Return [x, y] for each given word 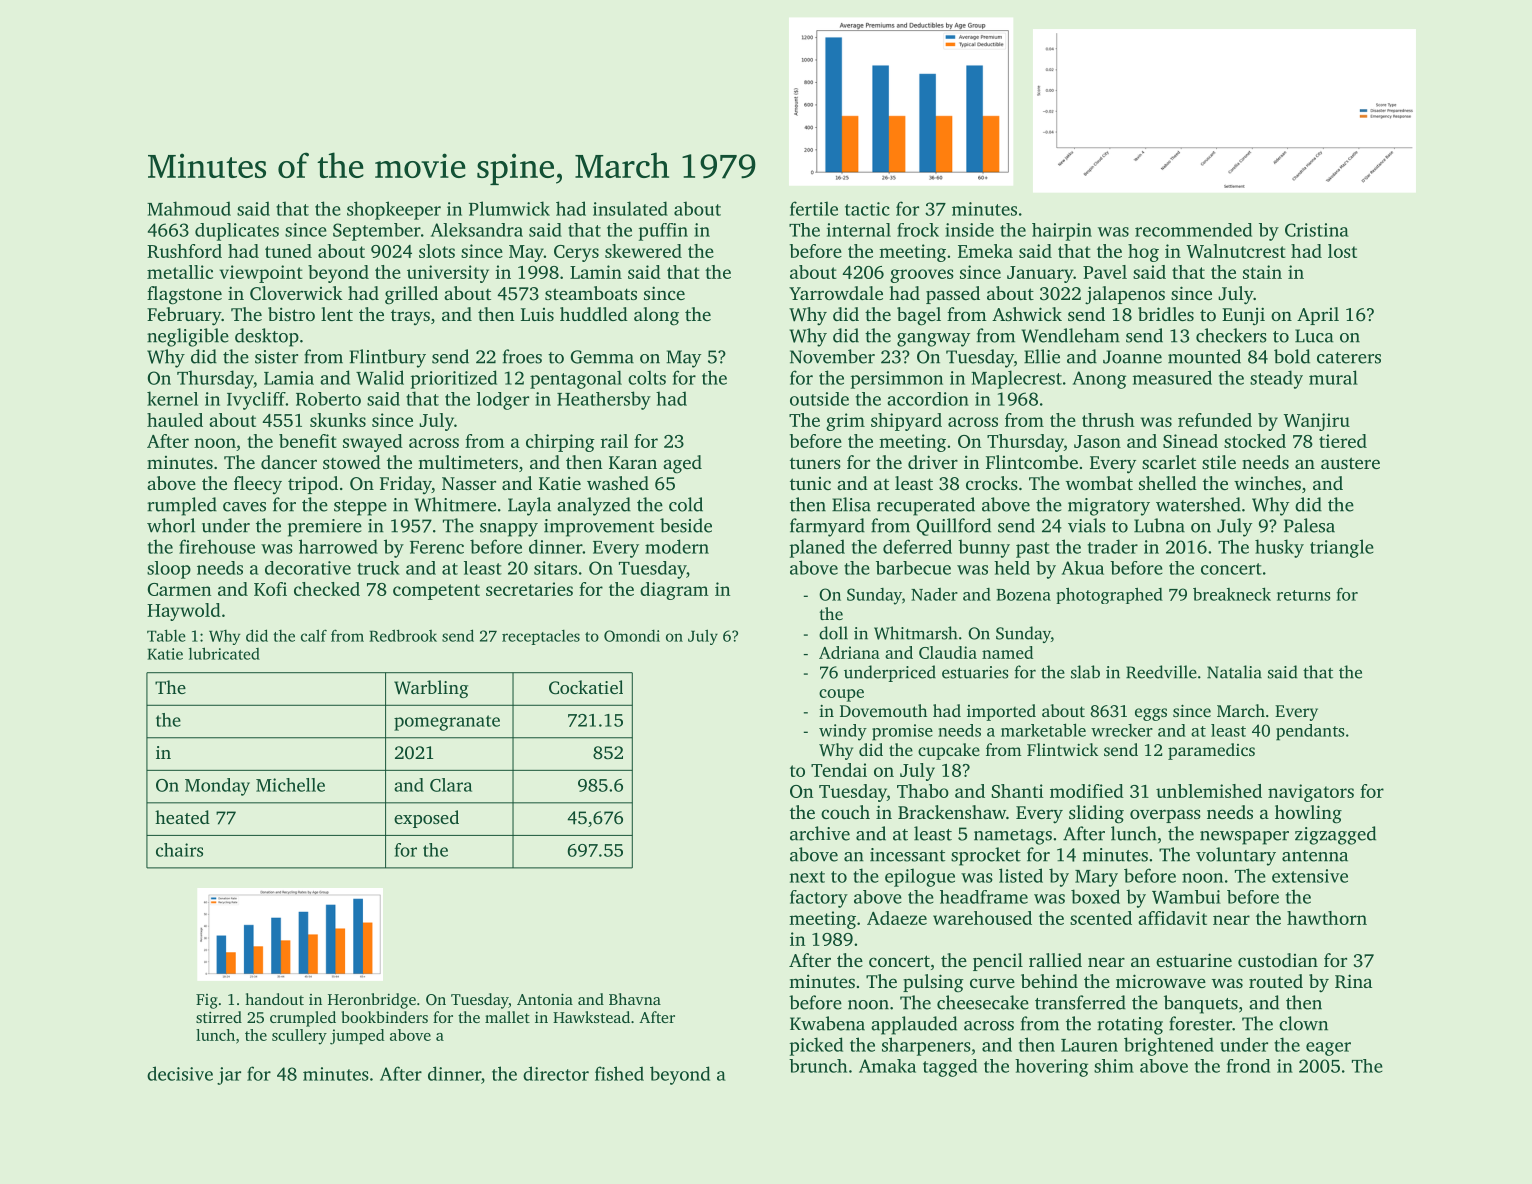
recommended [1193, 230]
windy [843, 732]
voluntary [1236, 856]
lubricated [224, 653]
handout [274, 999]
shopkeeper [394, 210]
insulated [630, 208]
